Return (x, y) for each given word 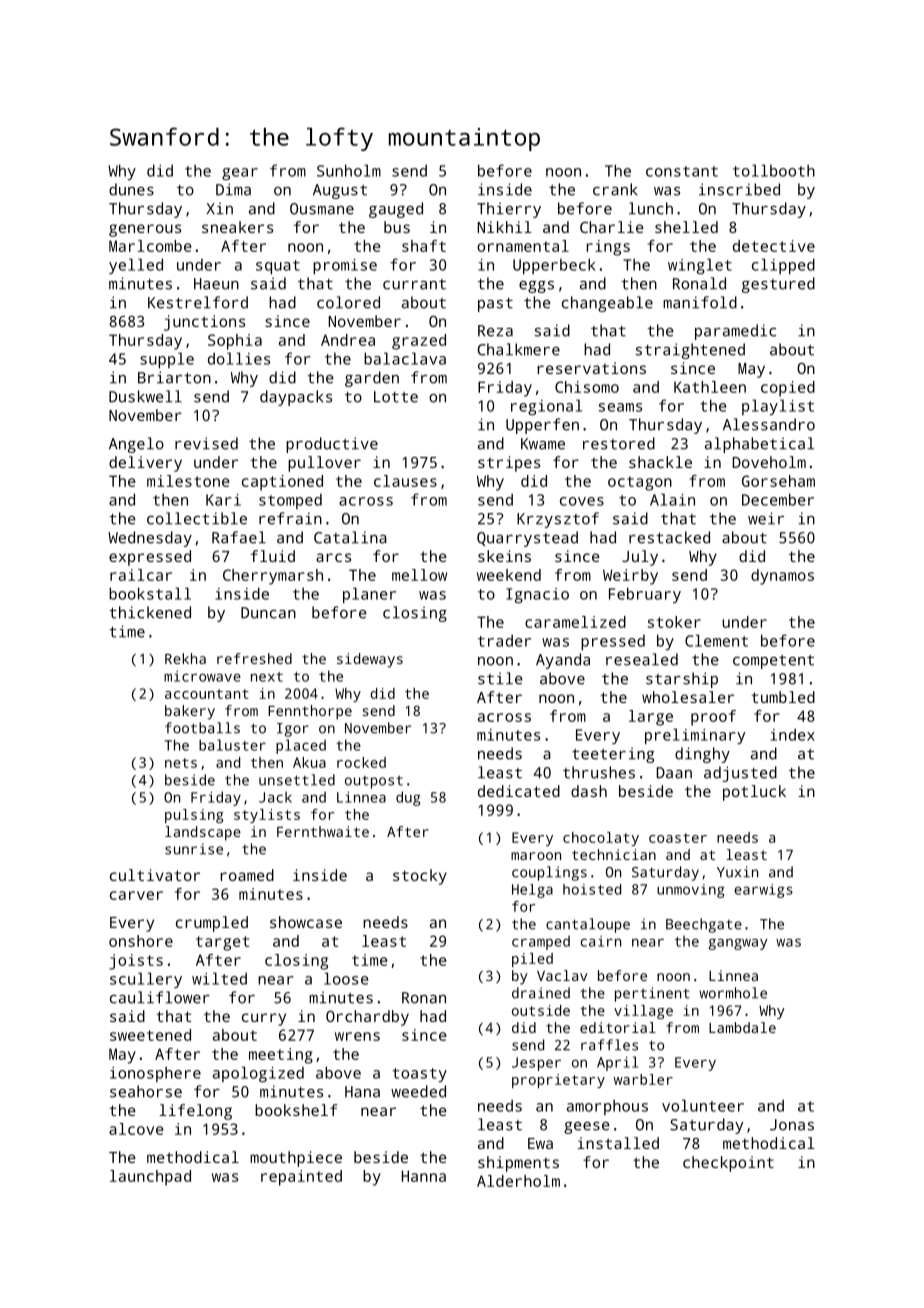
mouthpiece (296, 1159)
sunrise (194, 849)
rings (608, 248)
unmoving (690, 891)
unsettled (297, 780)
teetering (613, 755)
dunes (131, 189)
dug (408, 798)
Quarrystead (527, 539)
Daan (674, 773)
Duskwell (145, 396)
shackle (660, 462)
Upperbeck (554, 266)
